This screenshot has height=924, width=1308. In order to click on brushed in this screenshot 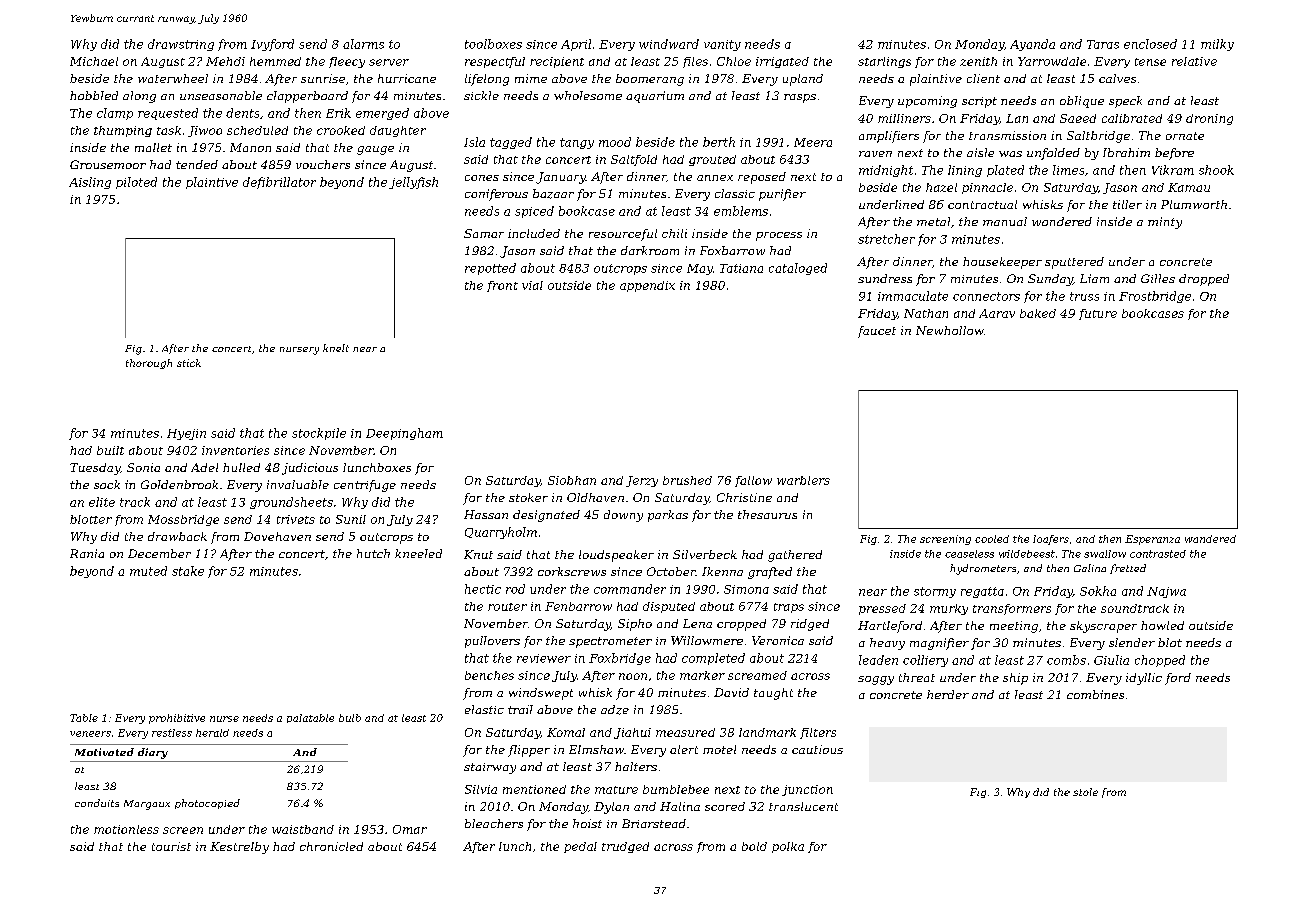, I will do `click(687, 480)`.
